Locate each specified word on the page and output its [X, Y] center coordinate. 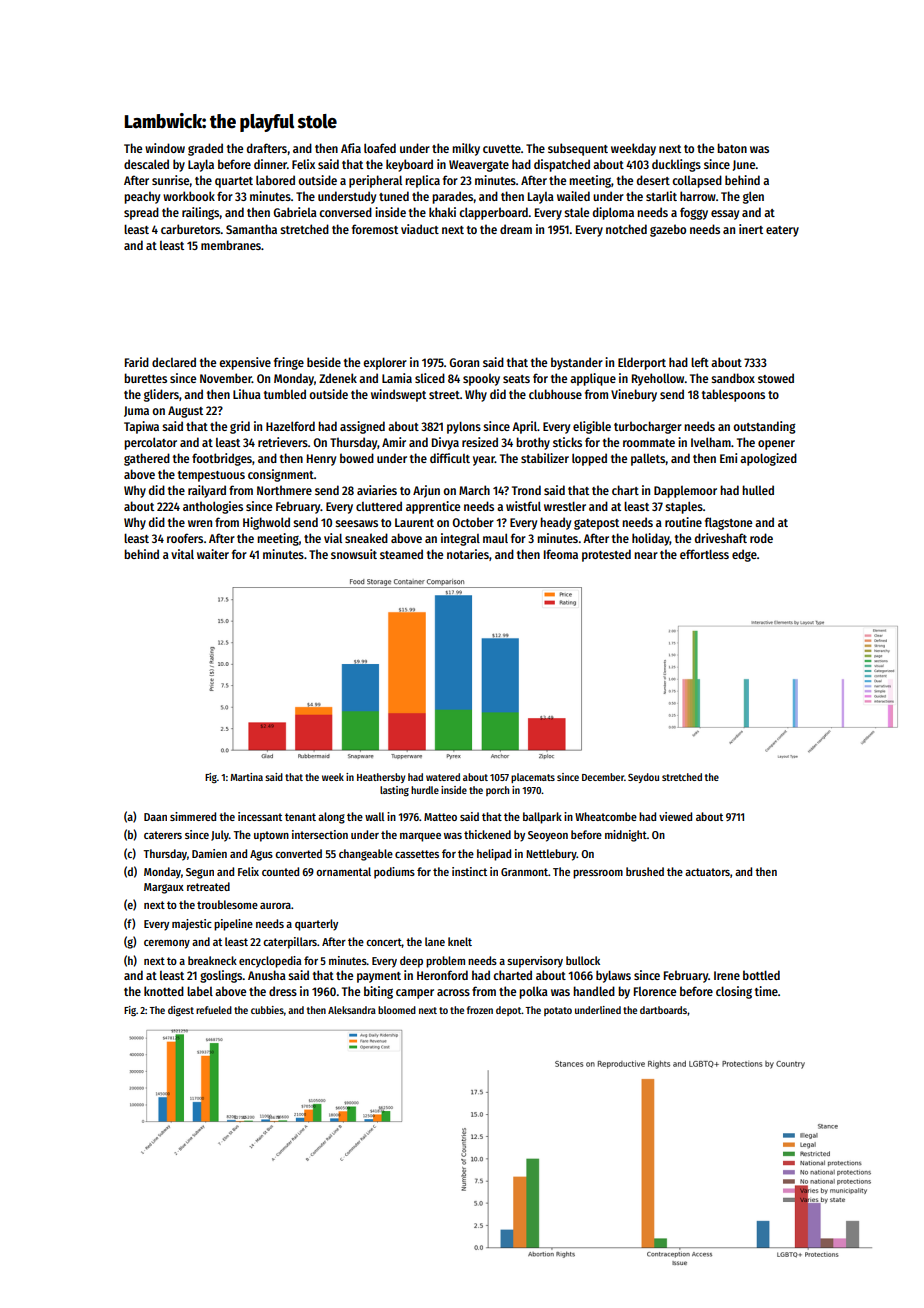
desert [653, 180]
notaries [468, 554]
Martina [246, 777]
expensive [245, 363]
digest [181, 1011]
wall [375, 816]
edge [744, 555]
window [165, 148]
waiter [213, 554]
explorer [385, 363]
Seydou [643, 778]
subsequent [578, 149]
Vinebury [634, 395]
